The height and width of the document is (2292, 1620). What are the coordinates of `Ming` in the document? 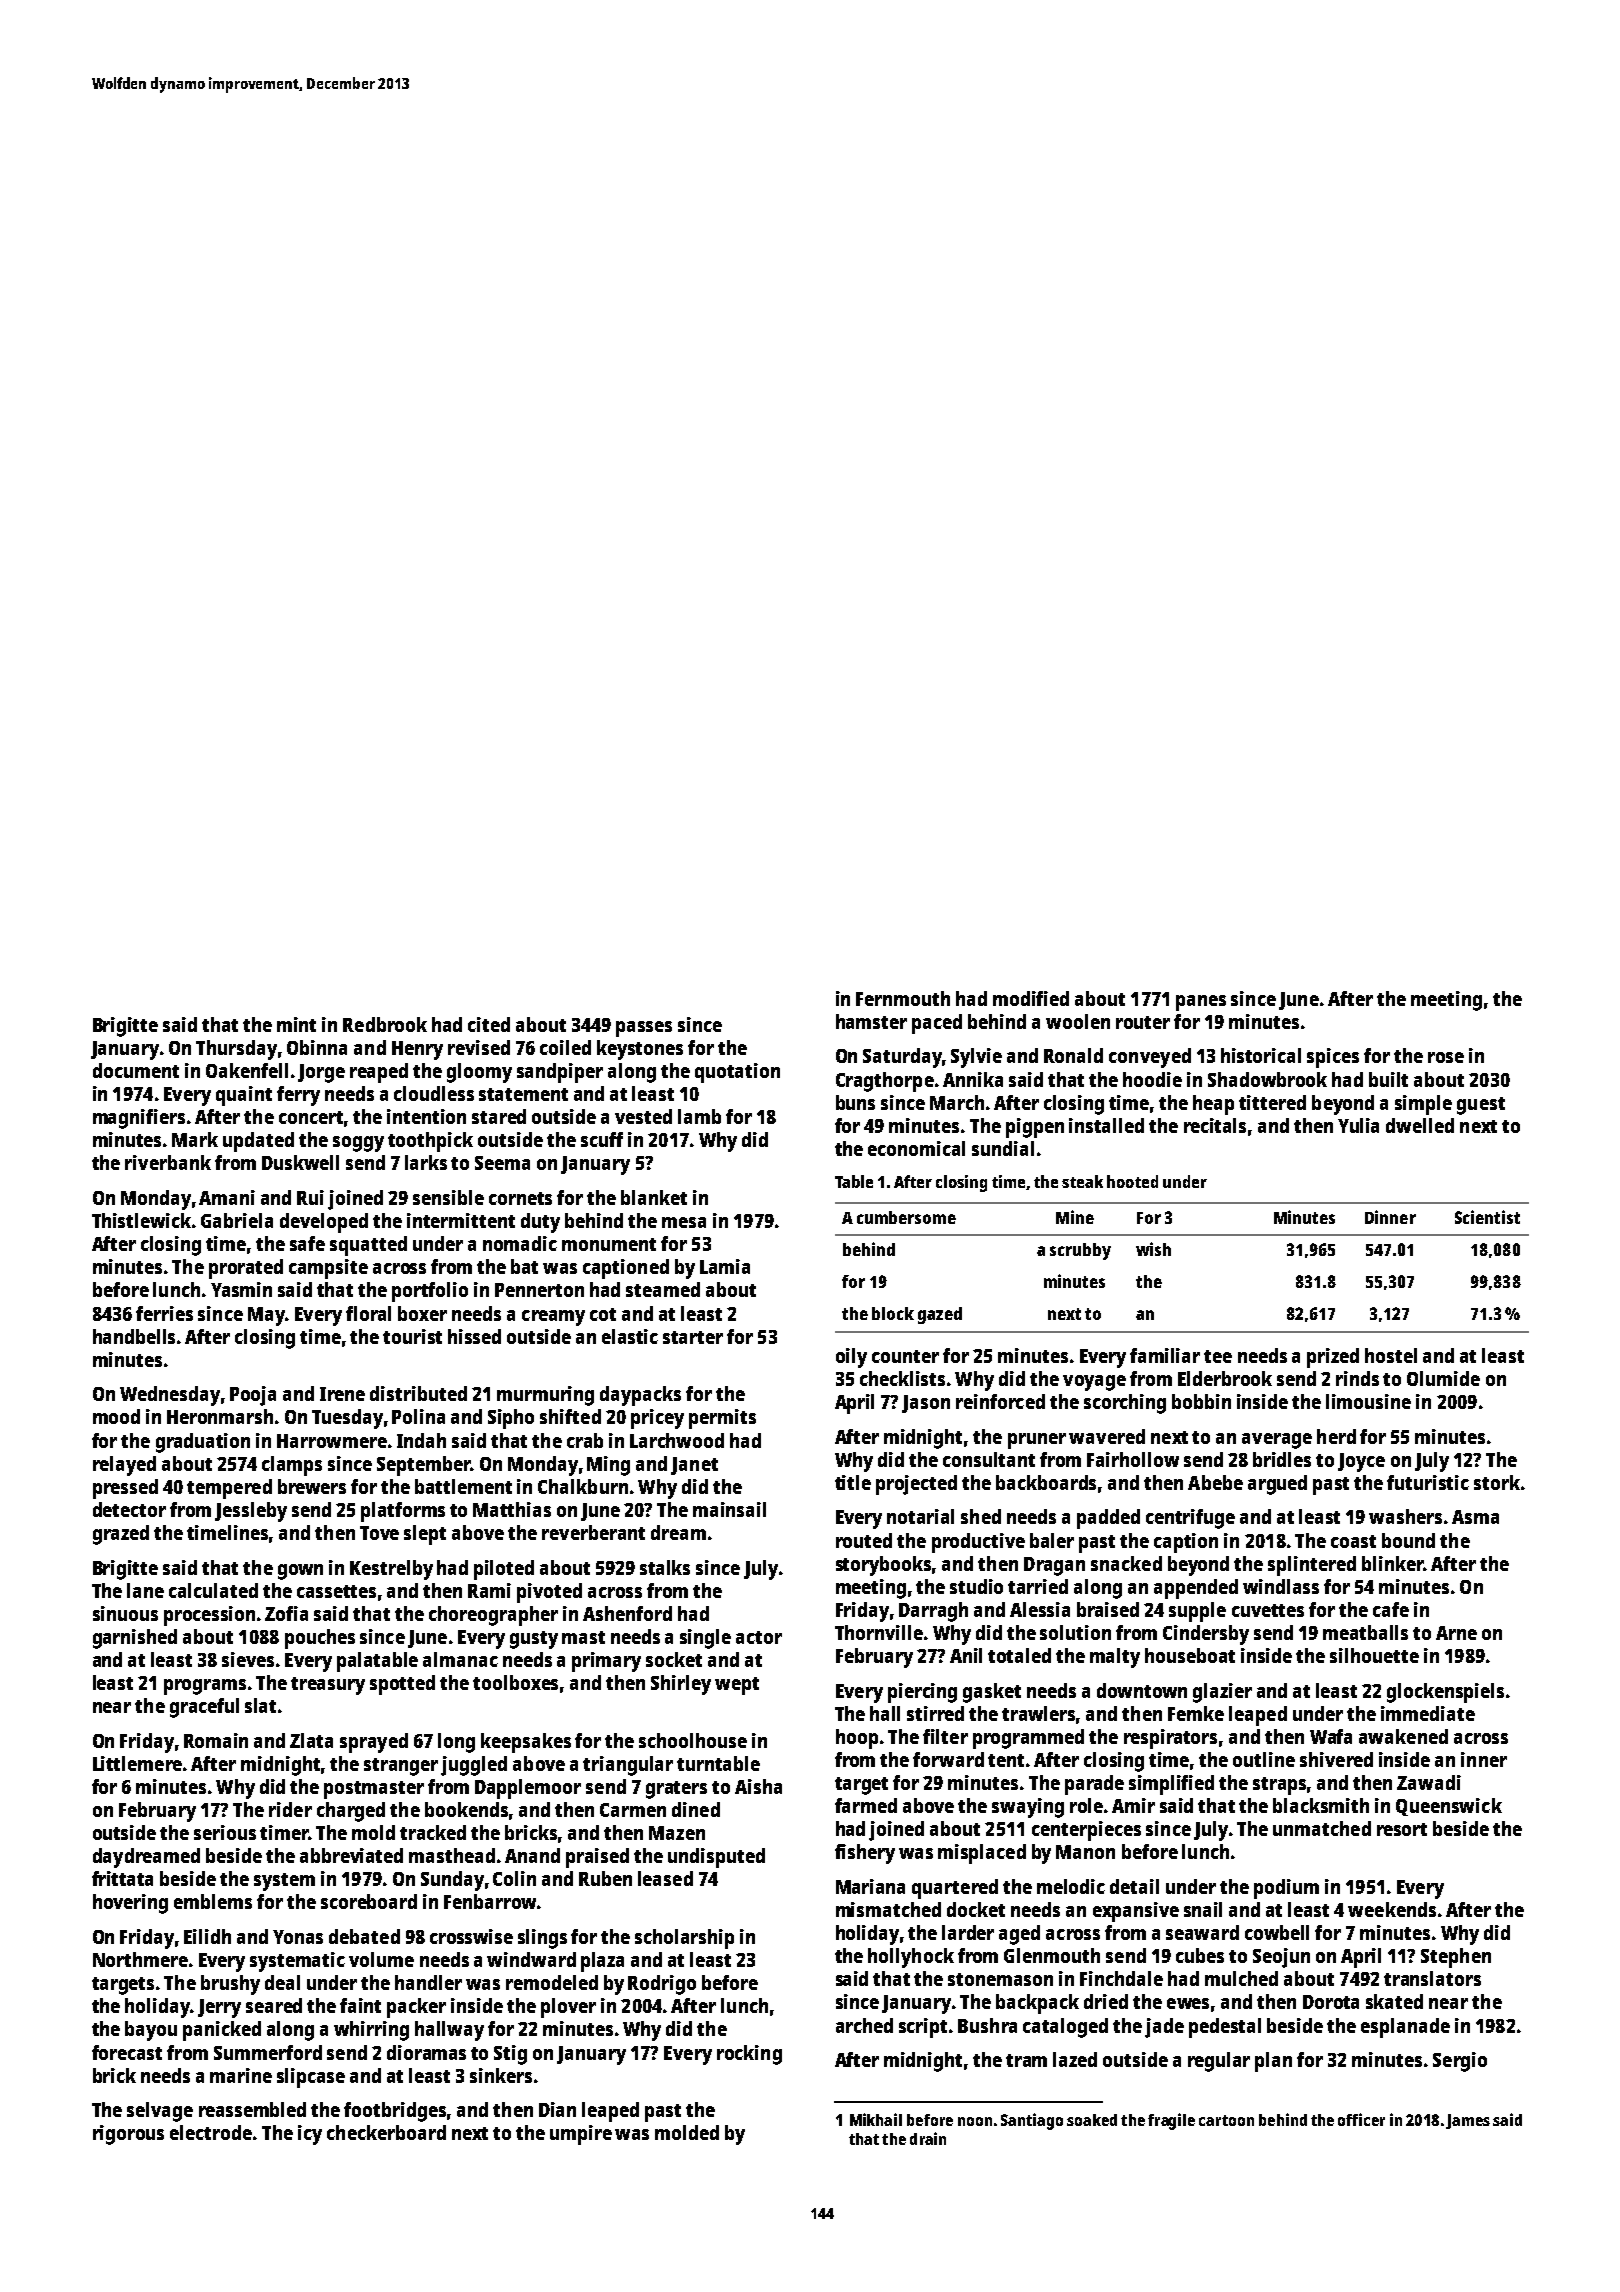 It's located at (608, 1466).
